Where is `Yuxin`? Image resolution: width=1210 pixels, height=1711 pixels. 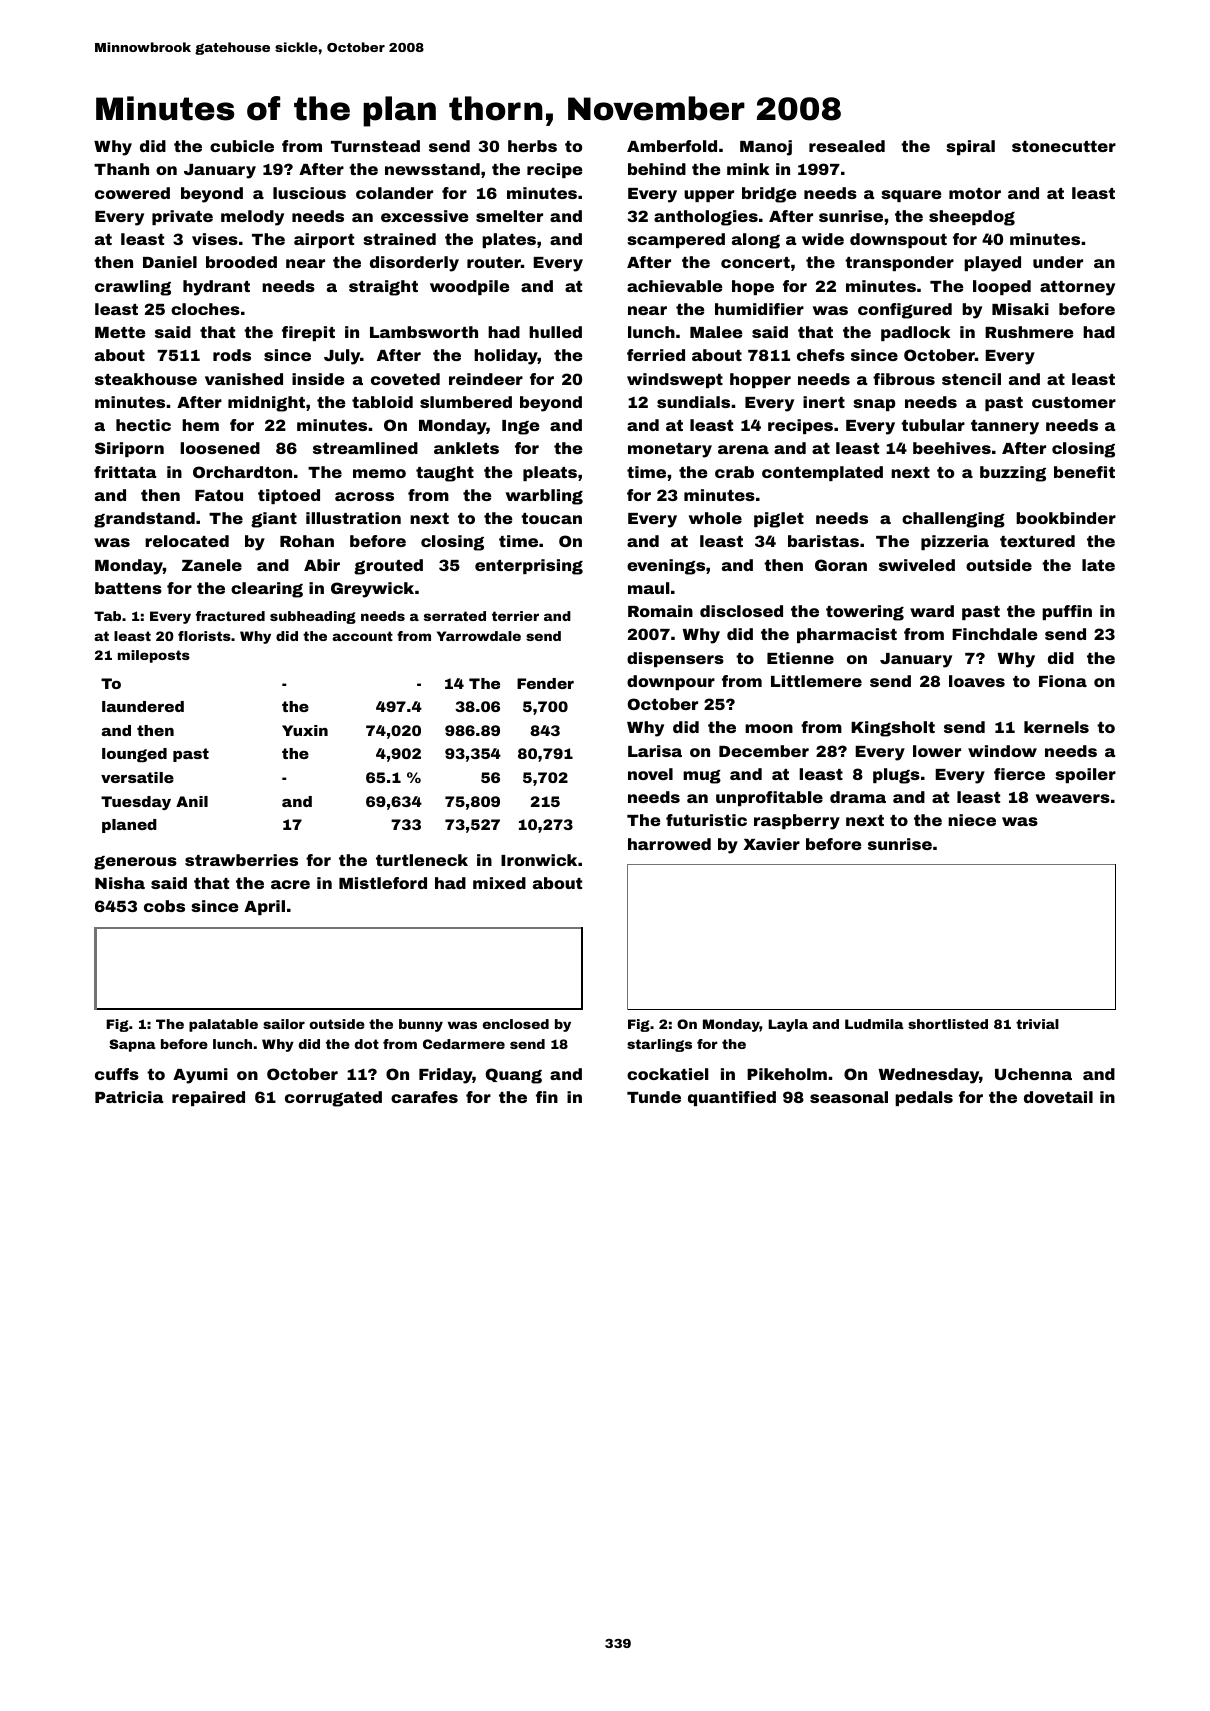 Yuxin is located at coordinates (305, 730).
